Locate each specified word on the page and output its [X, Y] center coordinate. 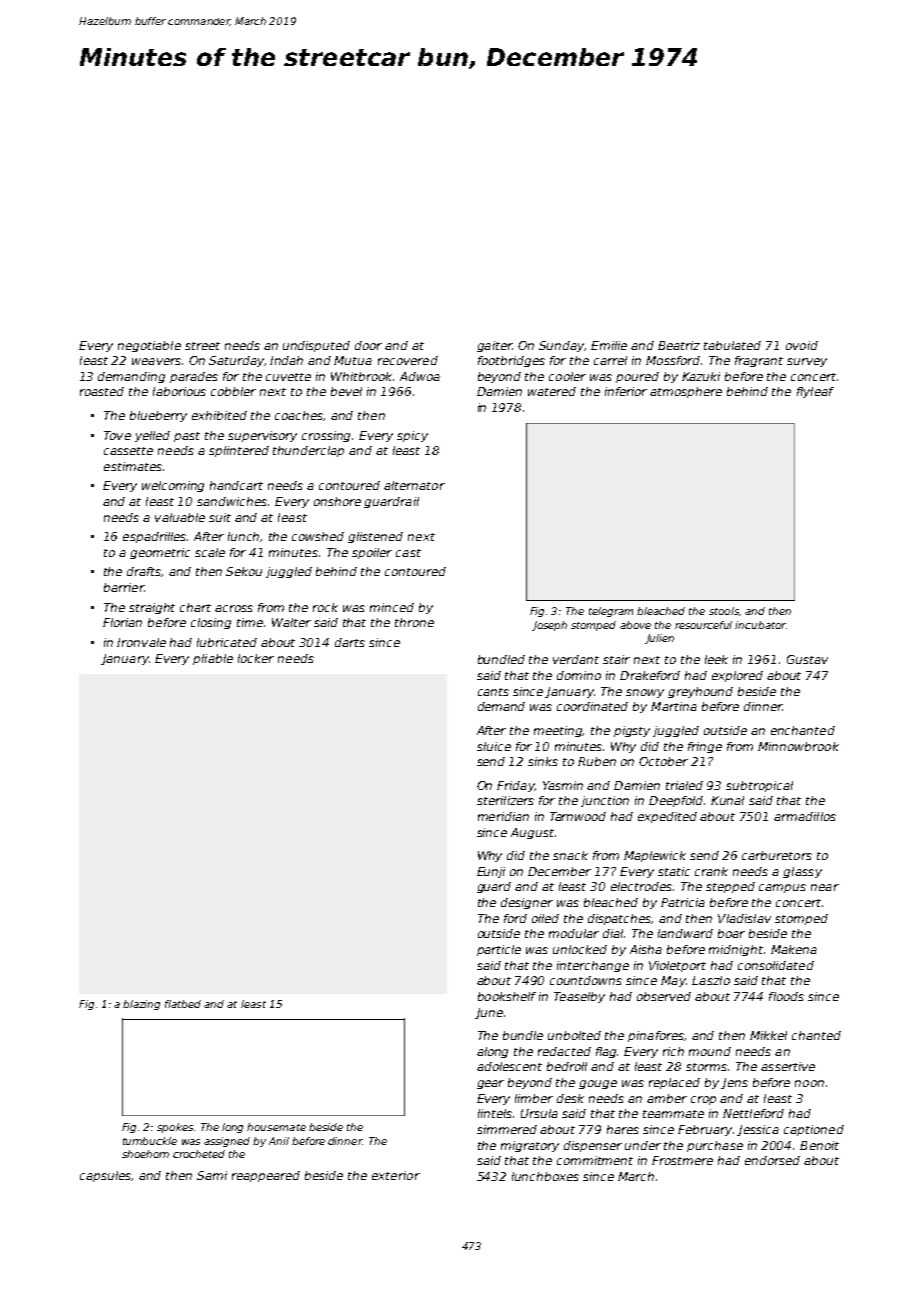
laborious [179, 391]
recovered [408, 360]
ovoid [802, 345]
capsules [106, 1176]
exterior [396, 1175]
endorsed [772, 1160]
